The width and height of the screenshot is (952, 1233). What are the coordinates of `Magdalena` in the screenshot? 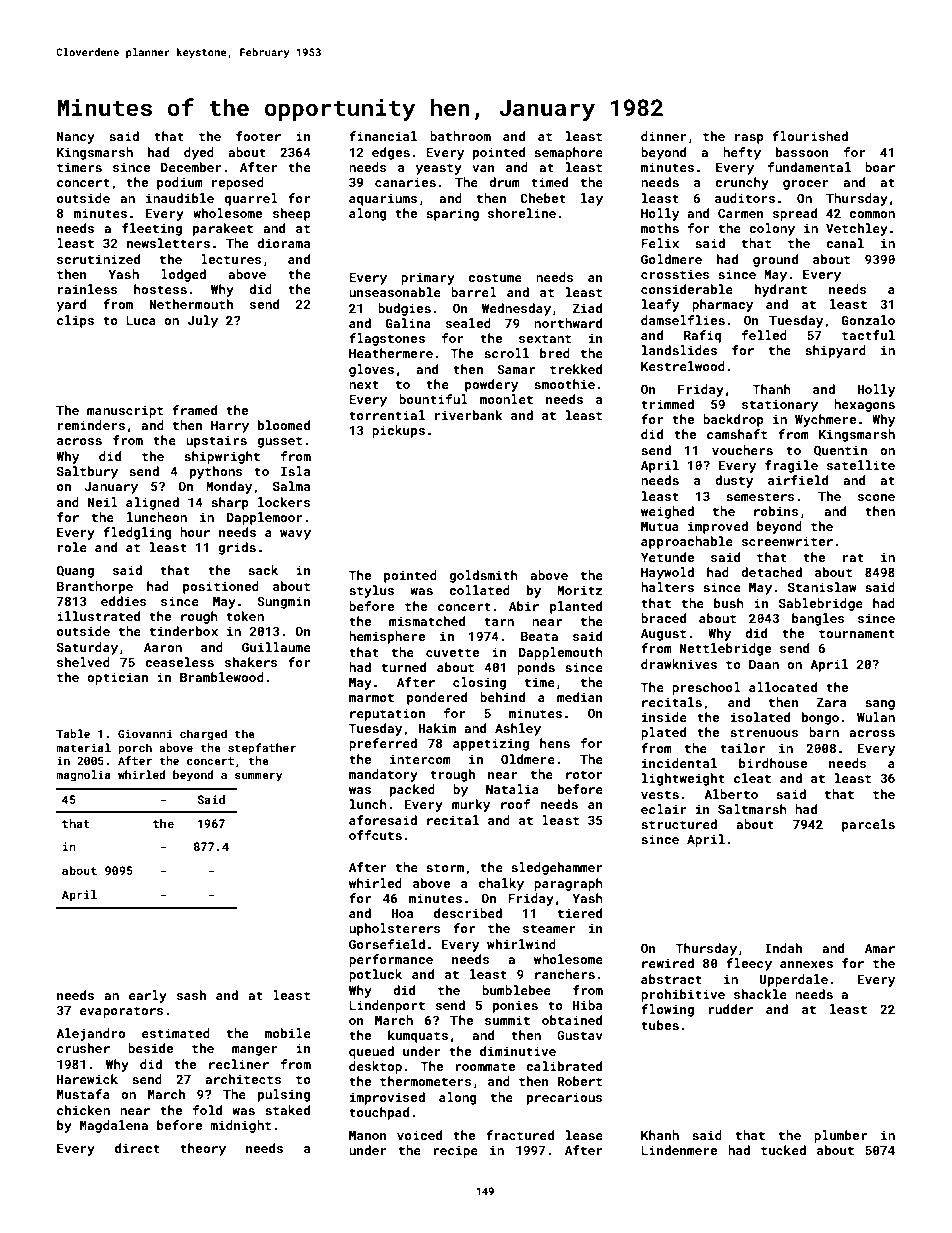 It's located at (114, 1126).
